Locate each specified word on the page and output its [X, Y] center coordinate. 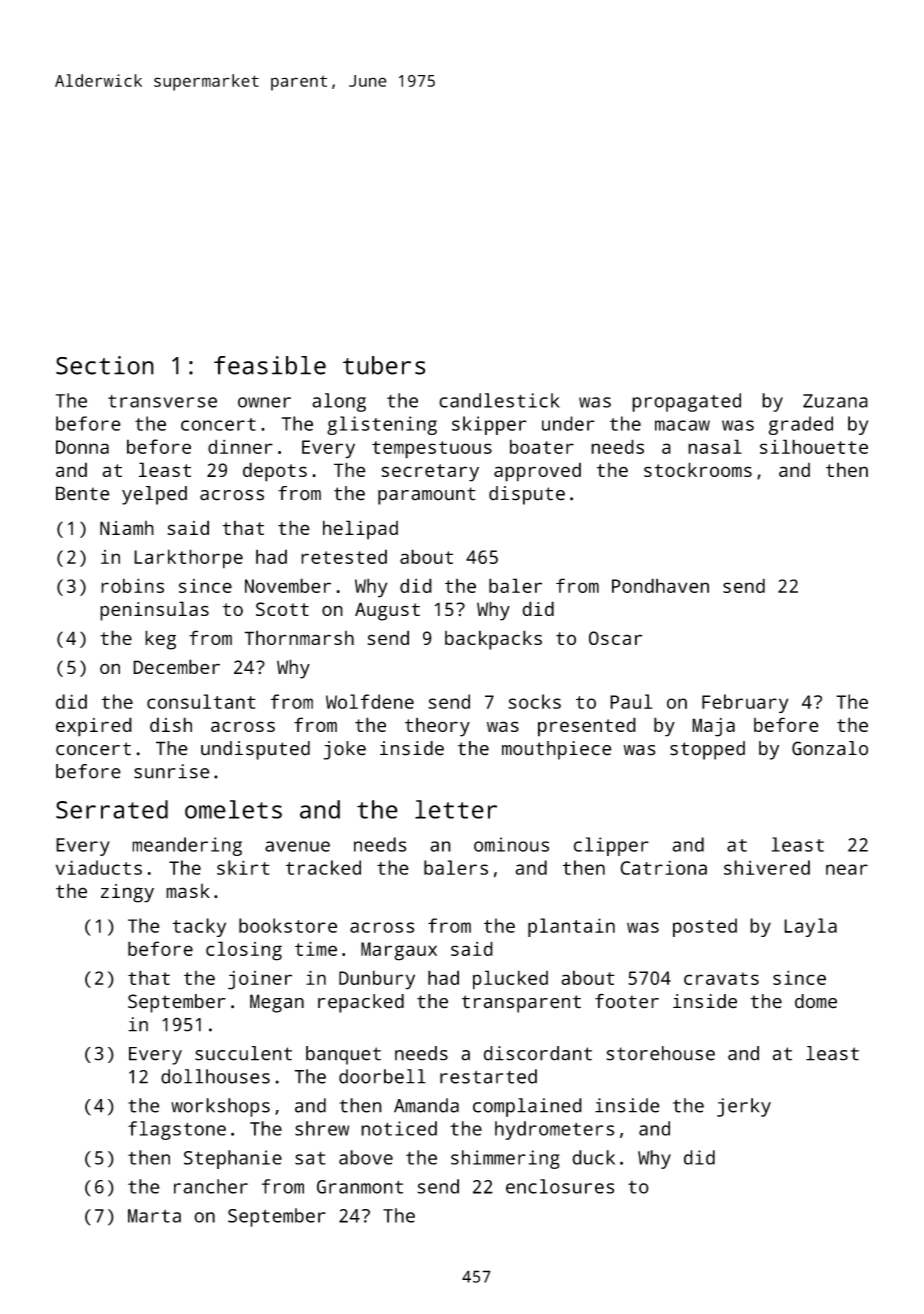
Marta [154, 1216]
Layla [810, 927]
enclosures [560, 1186]
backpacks [493, 640]
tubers [384, 365]
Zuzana [835, 401]
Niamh [127, 528]
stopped [707, 750]
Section [105, 365]
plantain [571, 927]
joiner [260, 980]
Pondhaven [660, 585]
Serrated [112, 809]
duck [593, 1157]
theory [437, 727]
